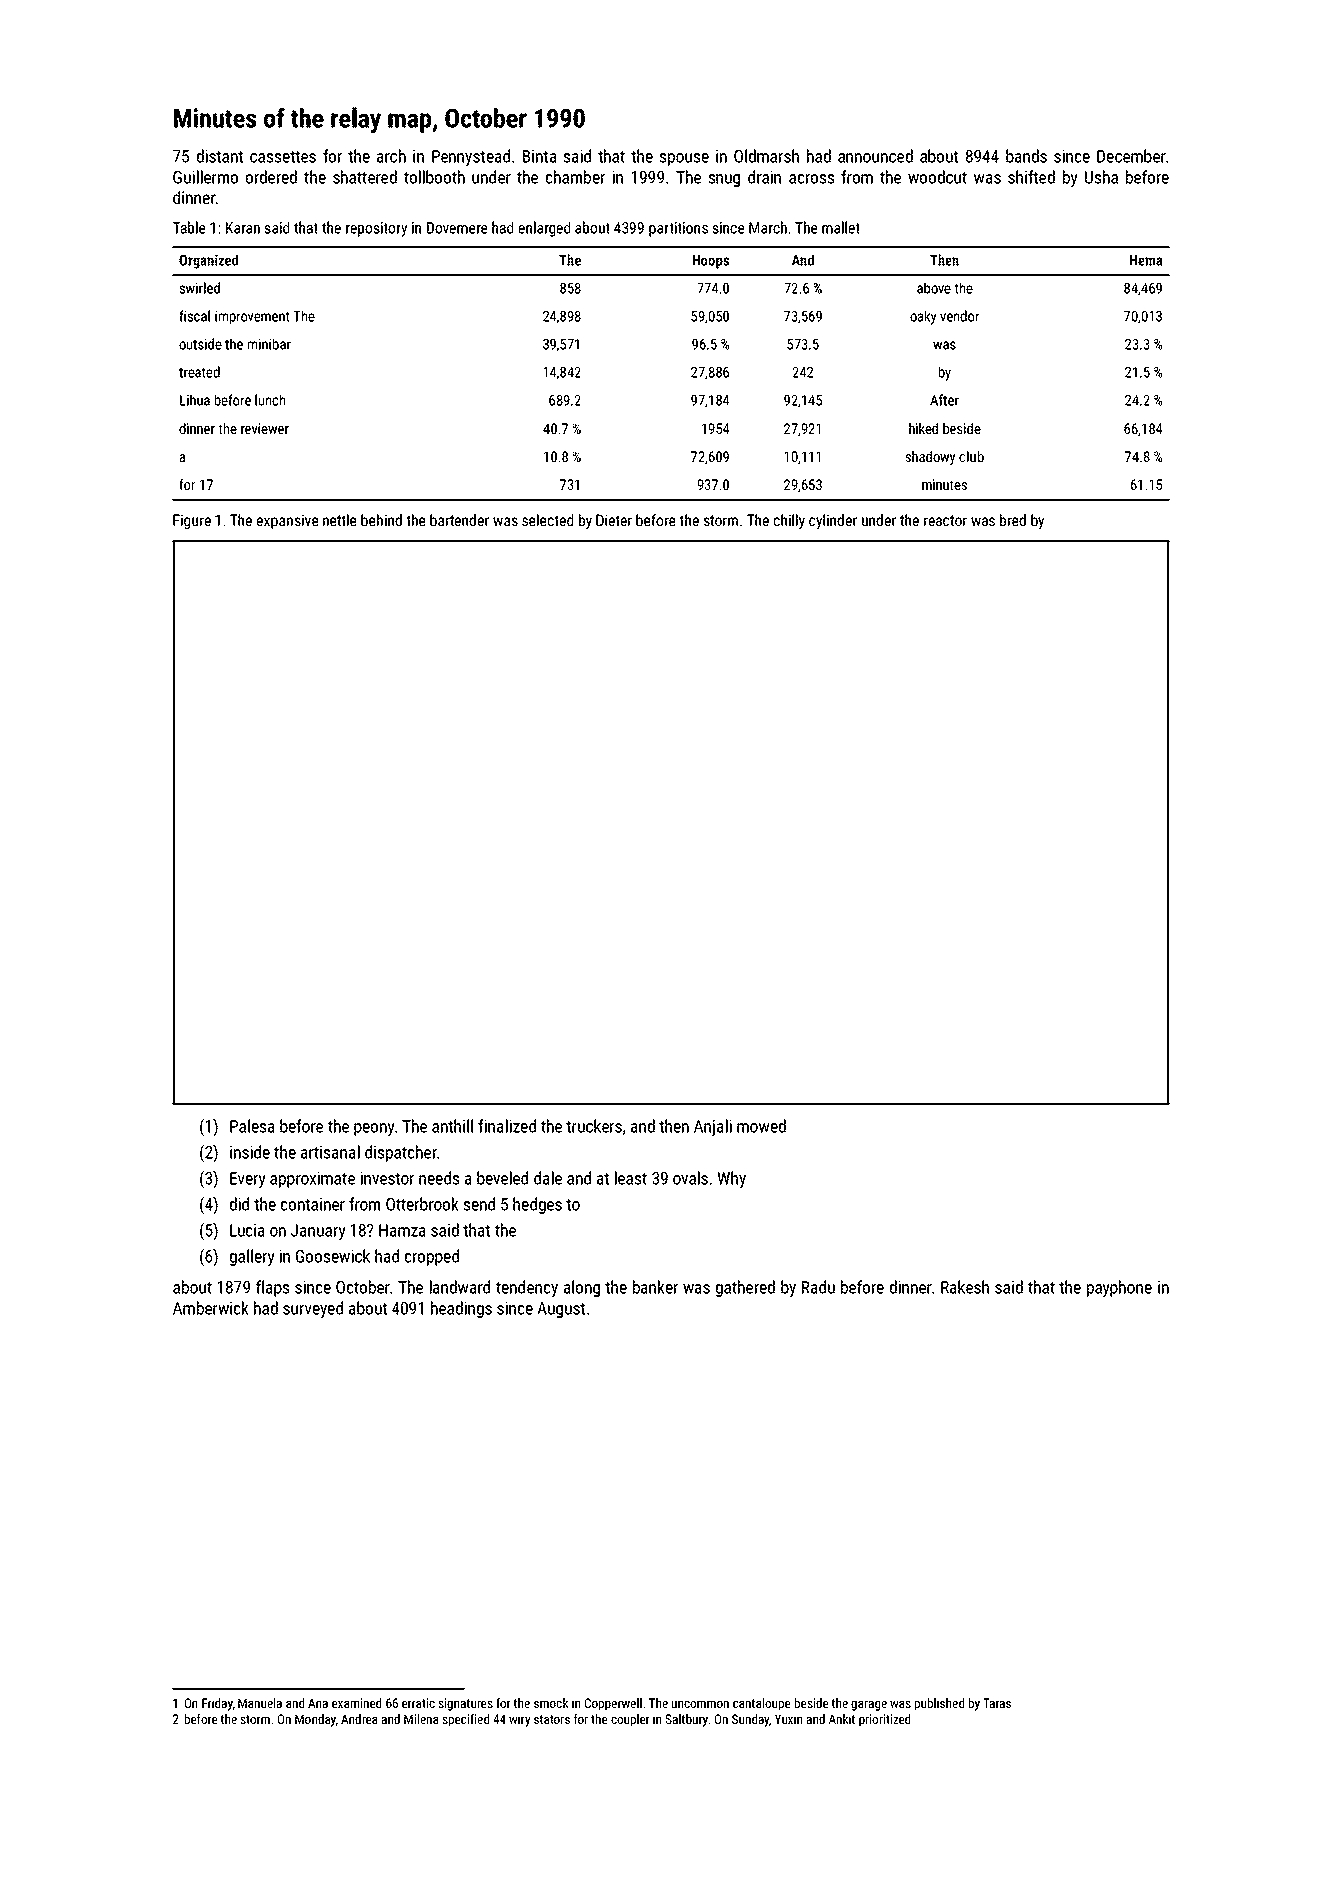  I want to click on Palesa, so click(252, 1126).
